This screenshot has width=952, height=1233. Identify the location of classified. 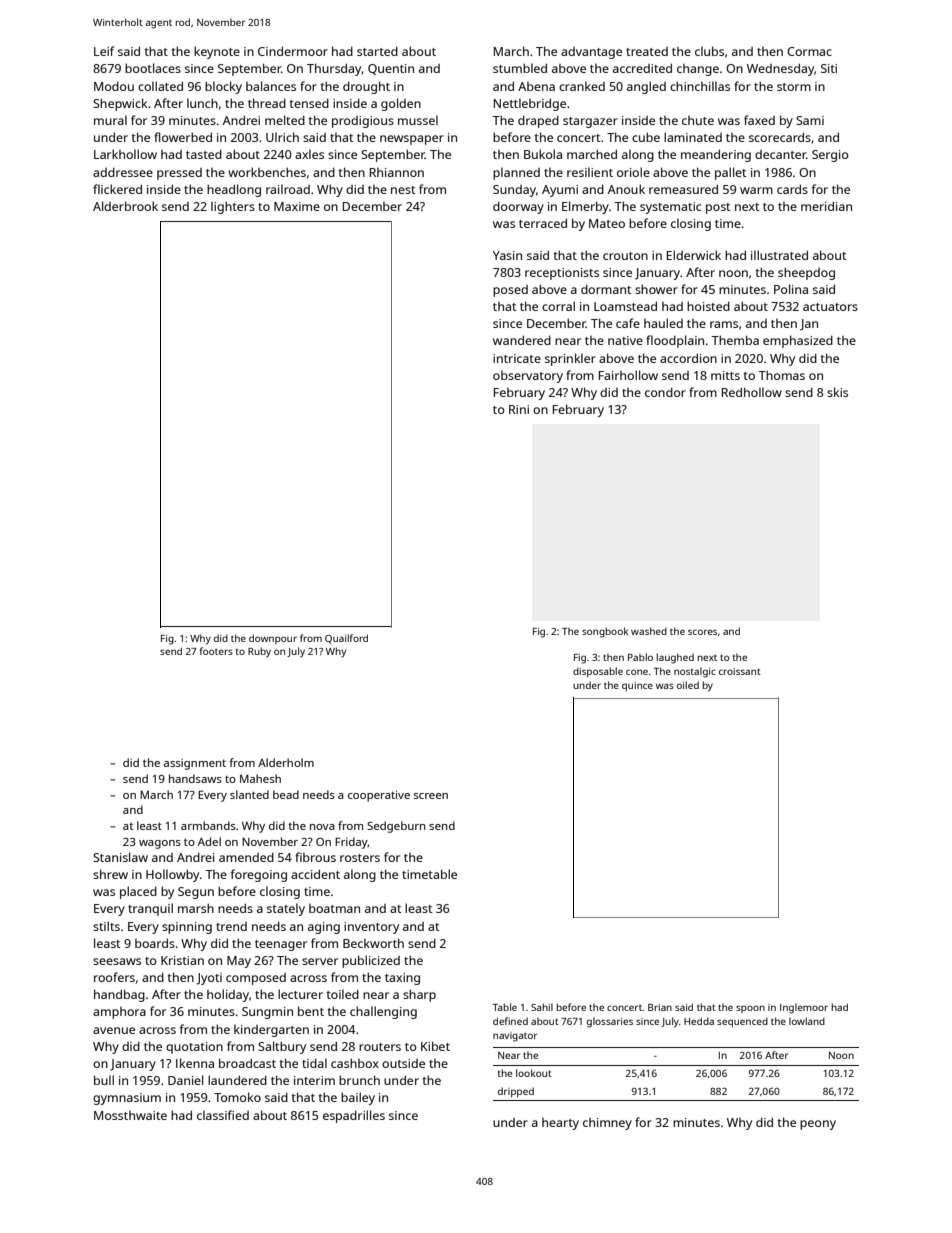
(223, 1115).
